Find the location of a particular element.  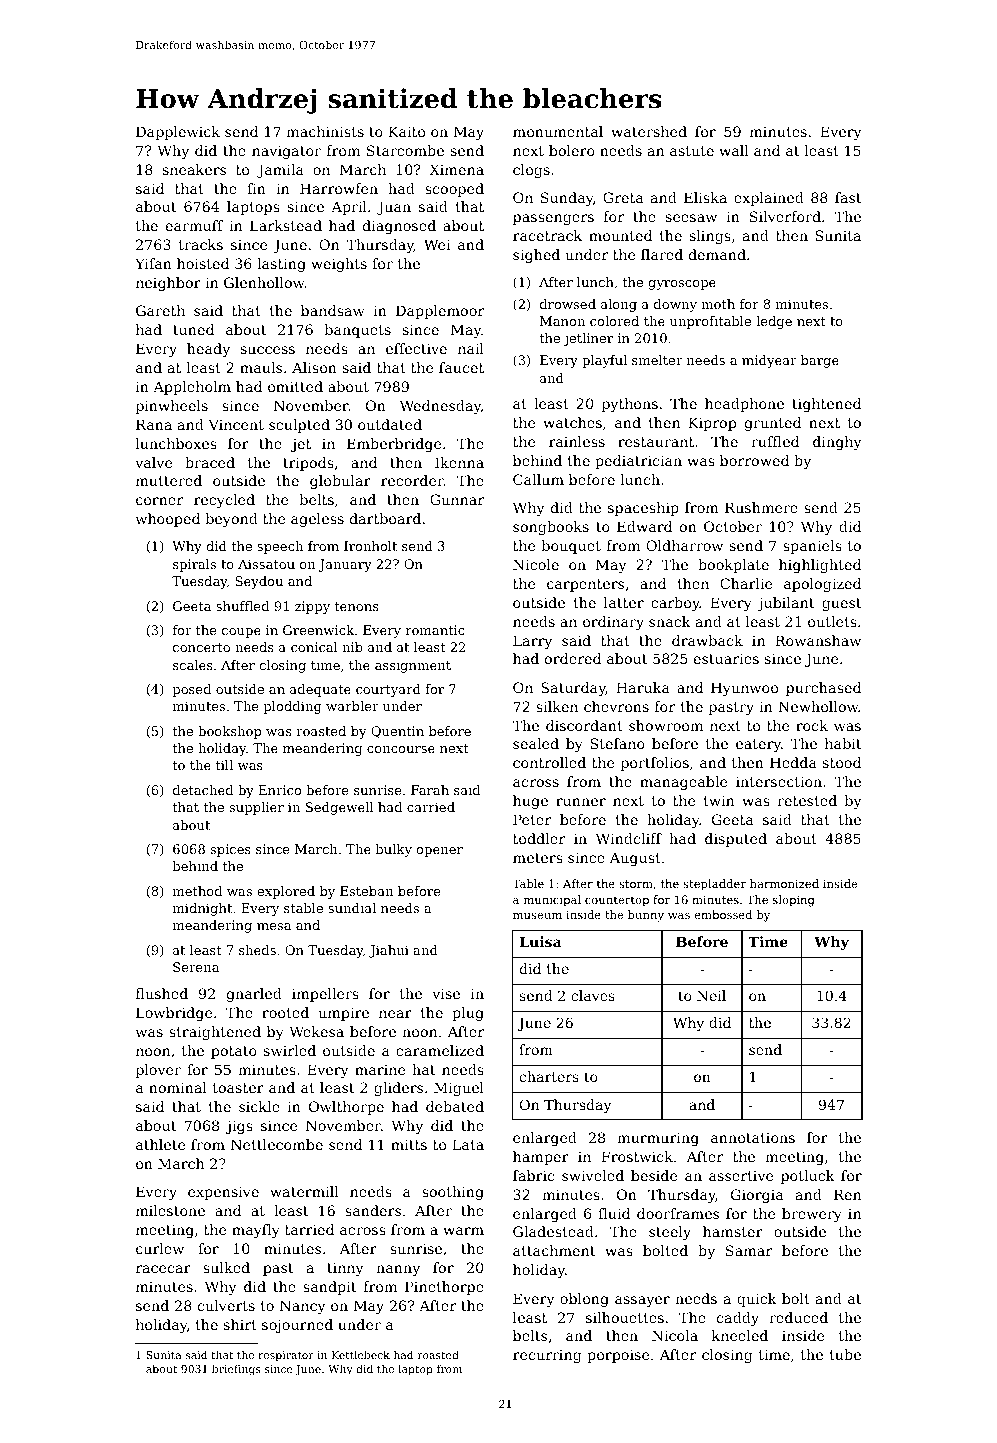

concerto is located at coordinates (201, 647).
